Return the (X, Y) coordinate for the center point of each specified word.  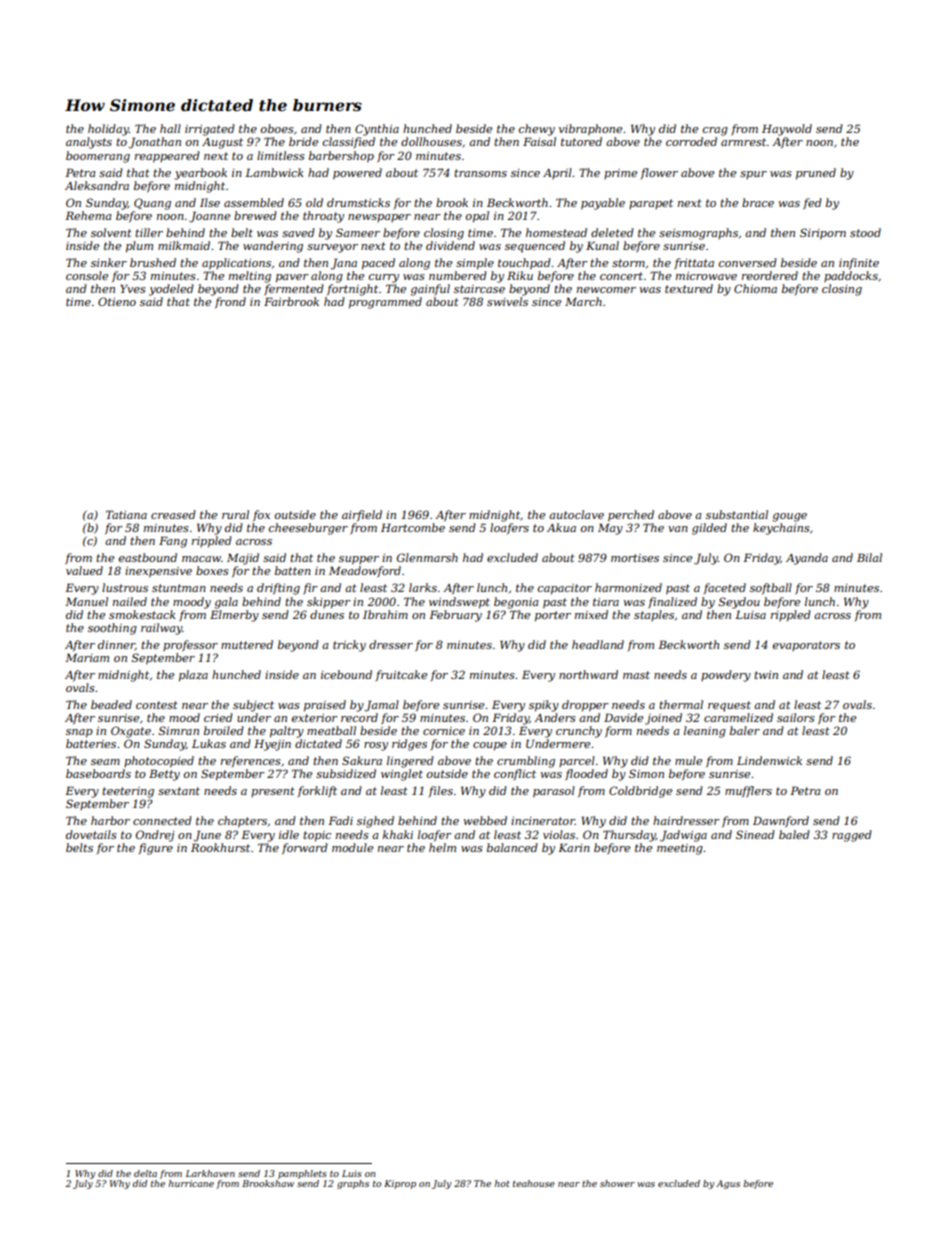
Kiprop (400, 1184)
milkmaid (184, 245)
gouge (790, 517)
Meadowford (365, 572)
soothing (112, 629)
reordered (770, 275)
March (583, 301)
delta (145, 1173)
